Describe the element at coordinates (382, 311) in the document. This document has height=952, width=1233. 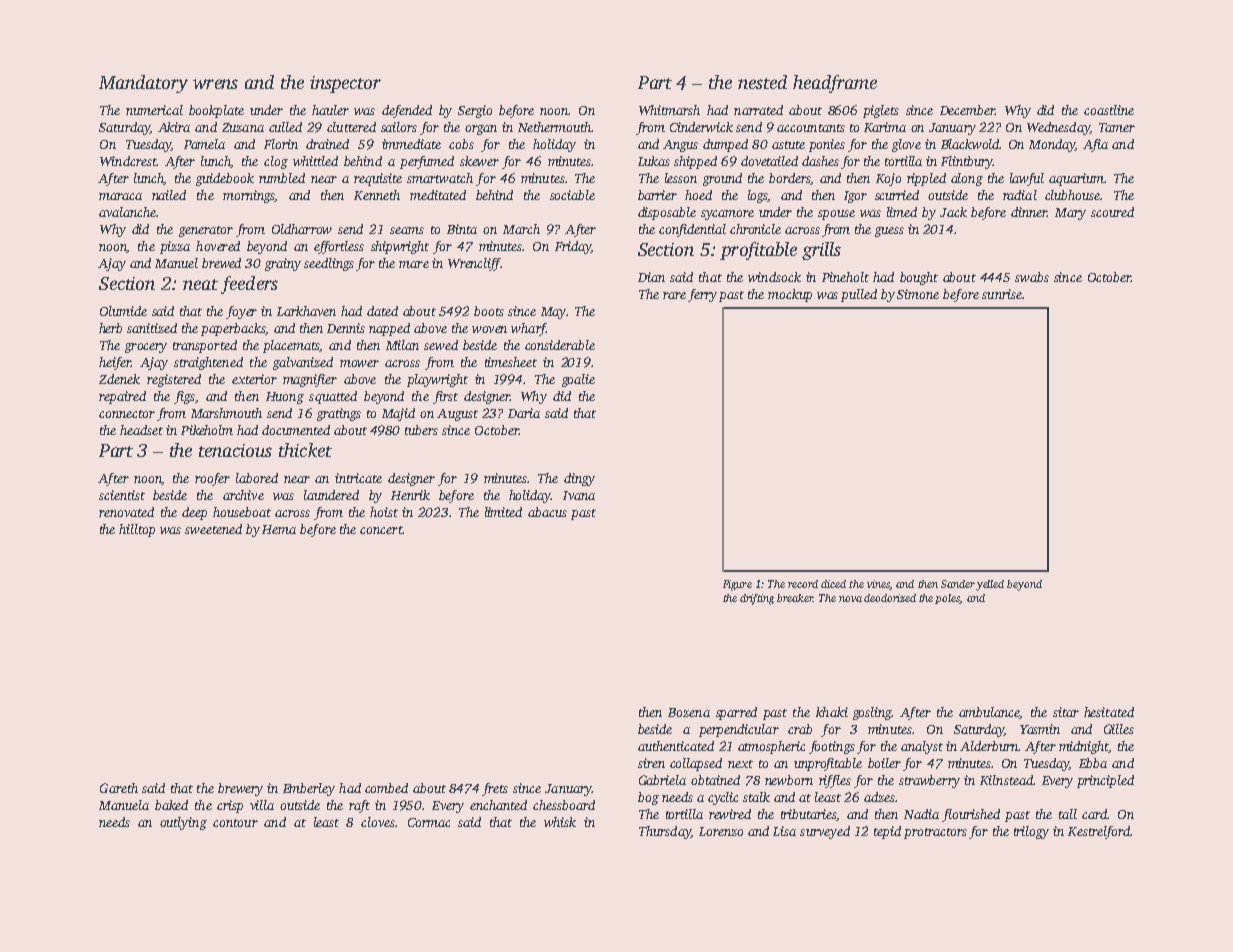
I see `dated` at that location.
